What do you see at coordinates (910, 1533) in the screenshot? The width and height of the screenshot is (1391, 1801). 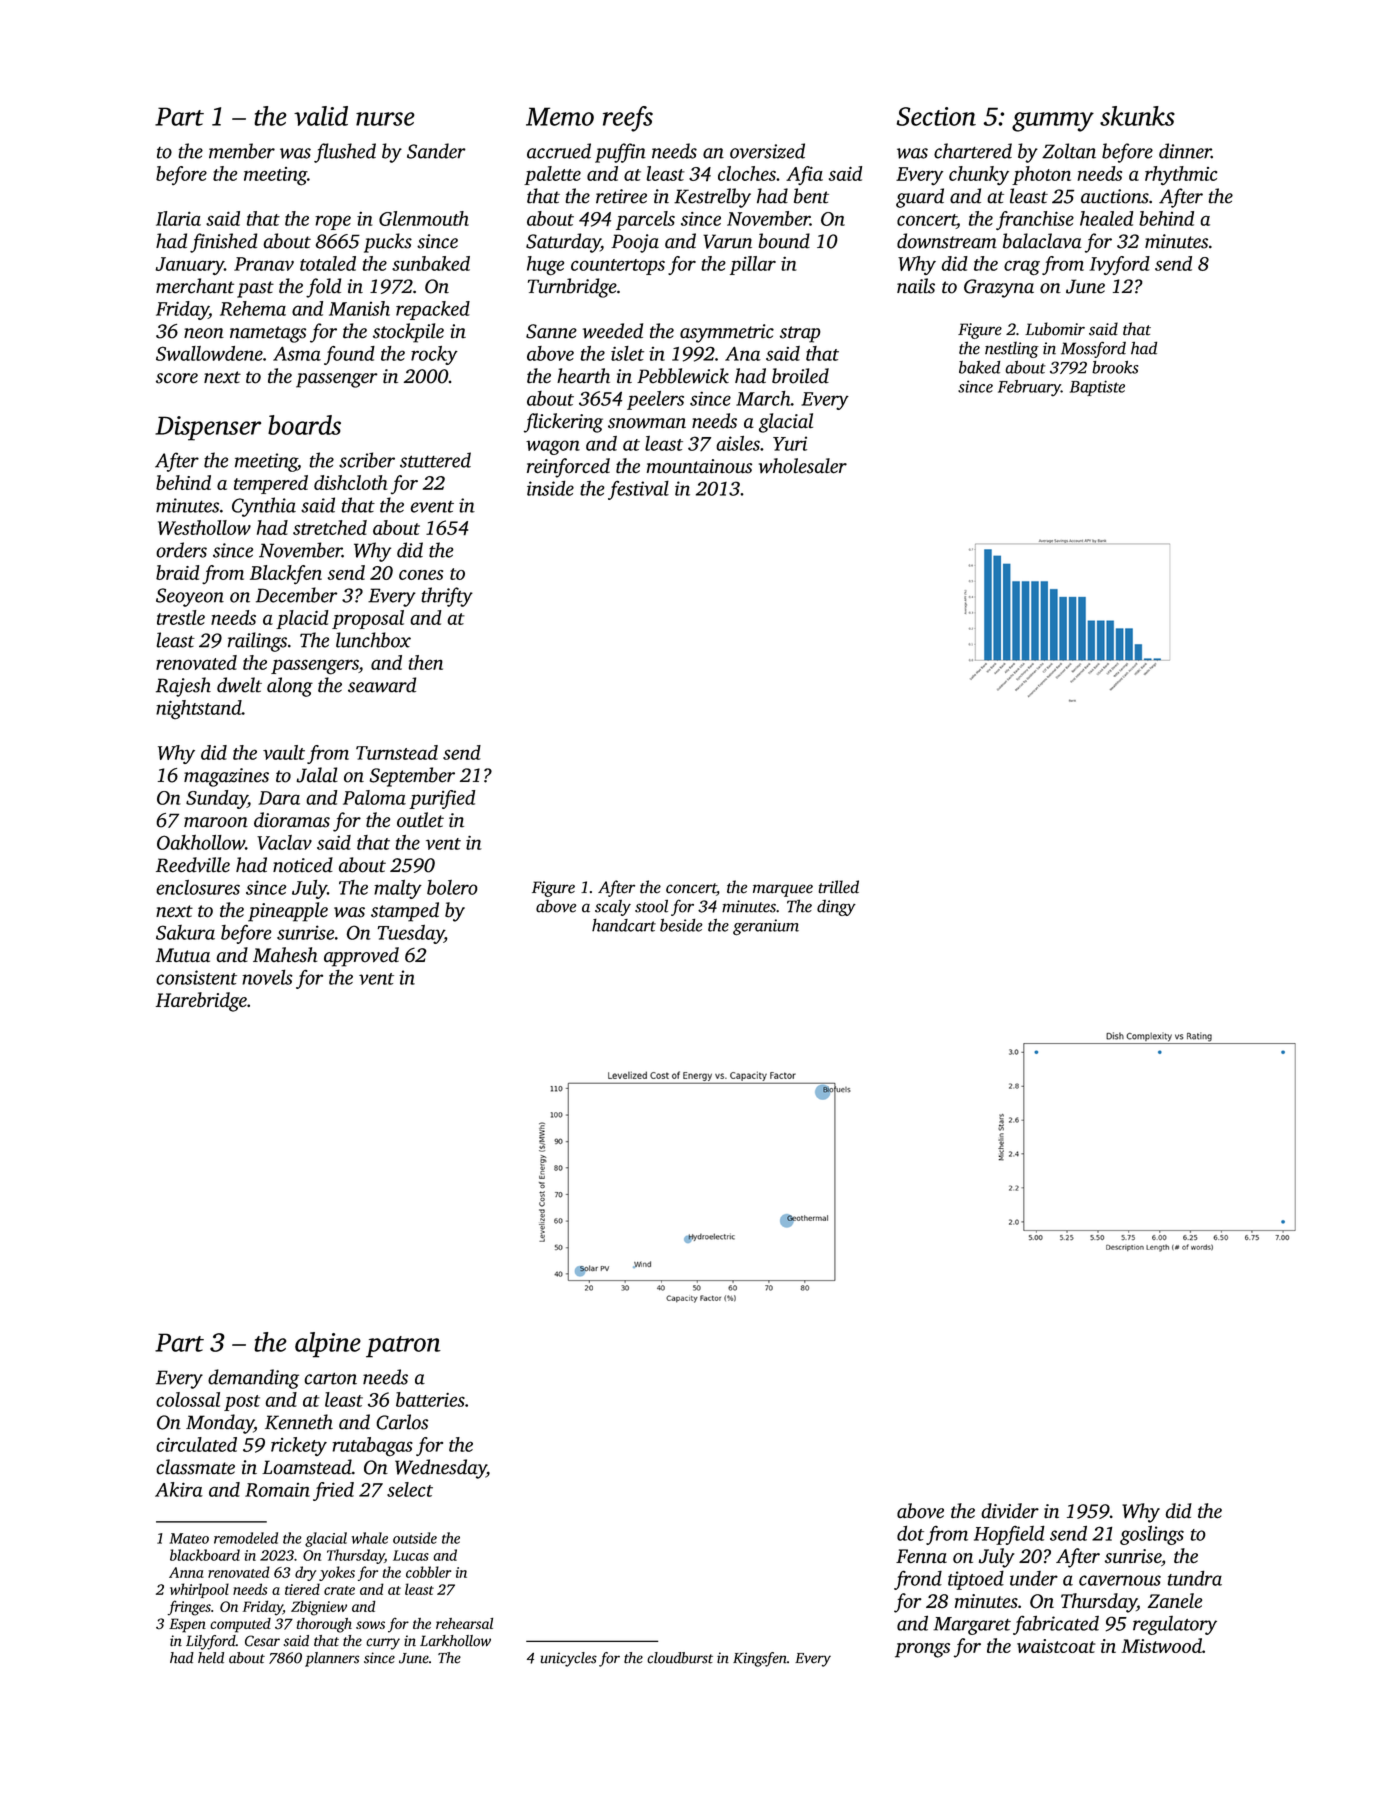 I see `dot` at bounding box center [910, 1533].
